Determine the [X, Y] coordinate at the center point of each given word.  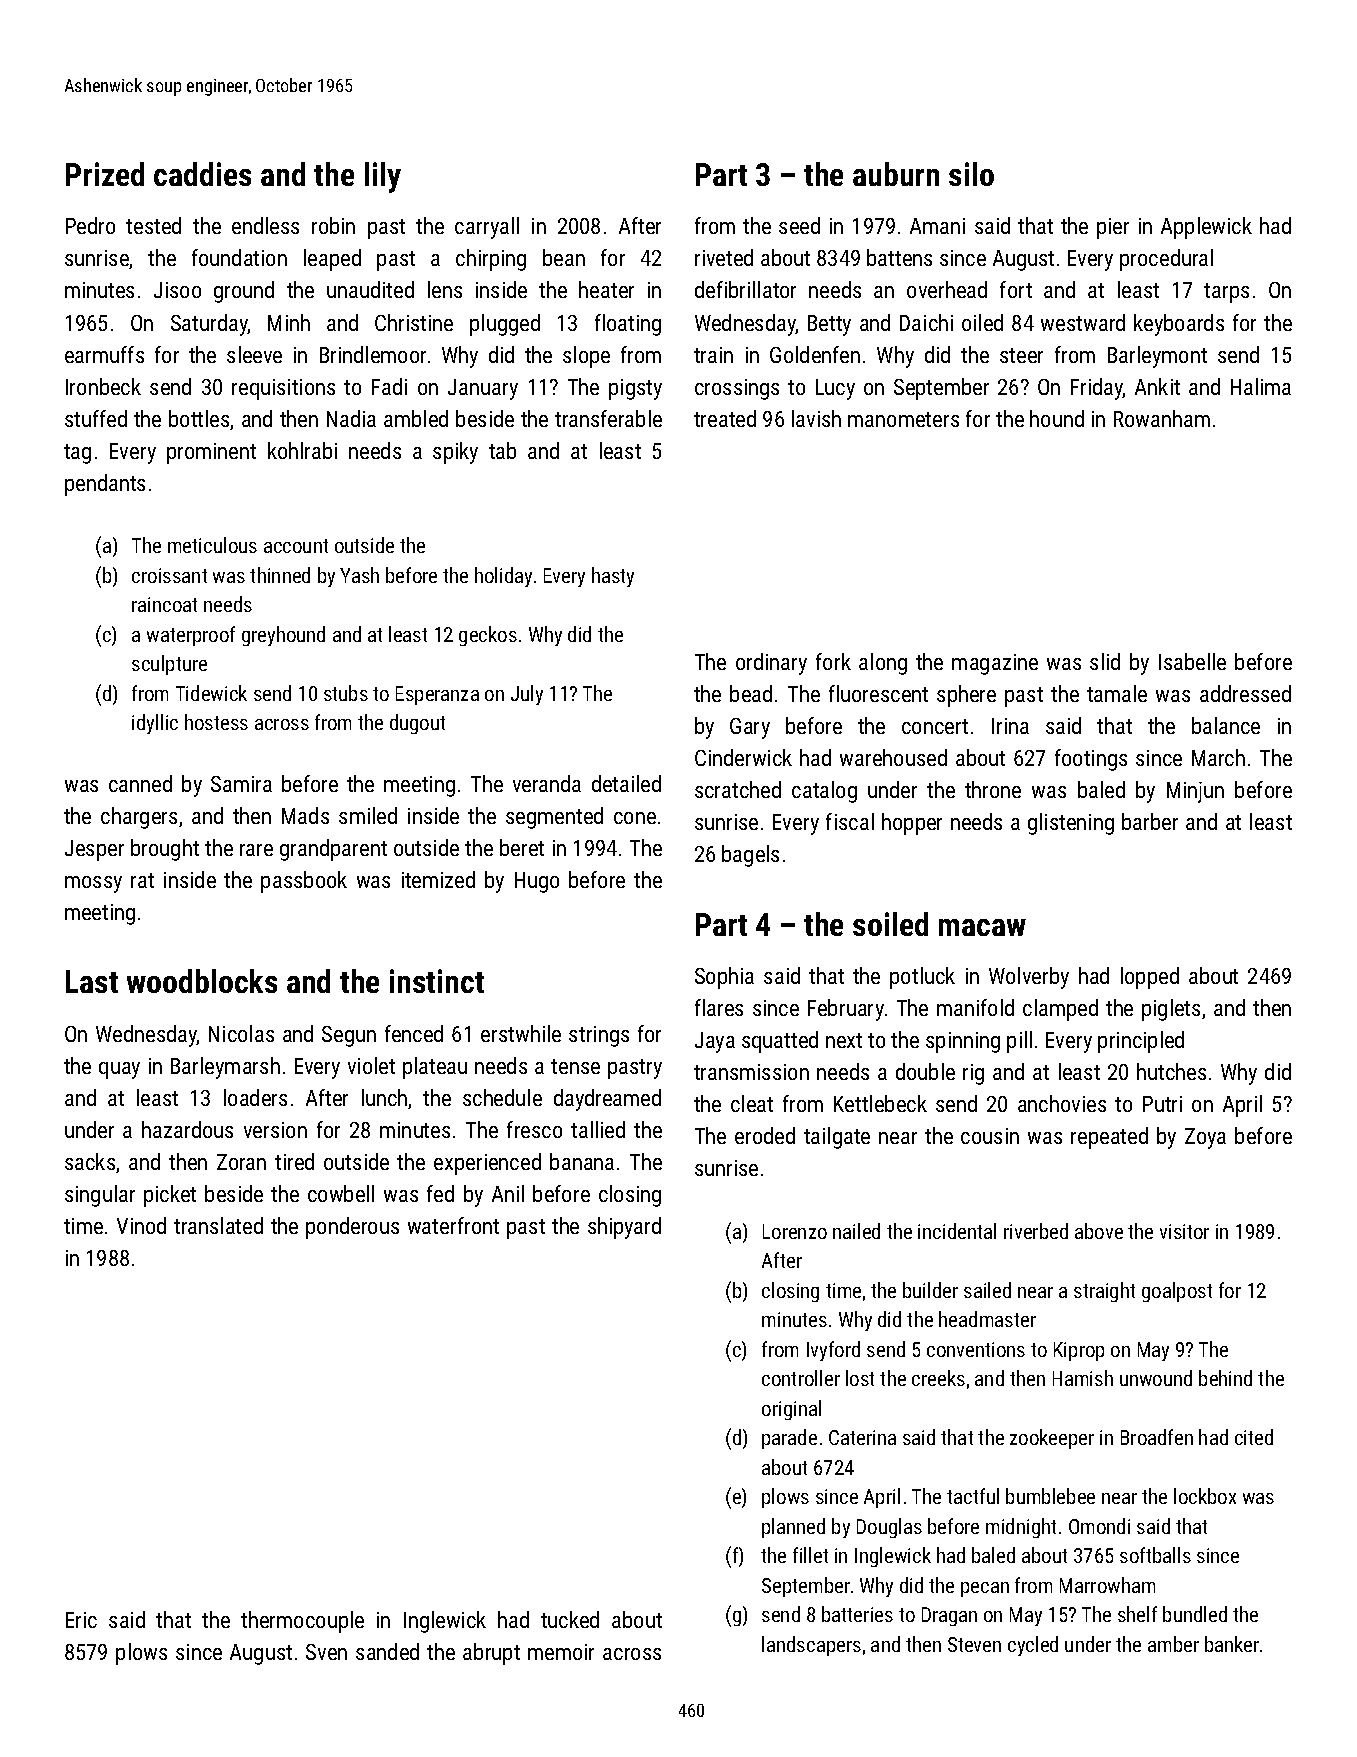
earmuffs [104, 354]
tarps [1226, 293]
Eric [81, 1620]
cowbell [341, 1193]
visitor [1184, 1231]
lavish [816, 418]
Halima [1261, 386]
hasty [613, 577]
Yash [359, 575]
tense [575, 1066]
